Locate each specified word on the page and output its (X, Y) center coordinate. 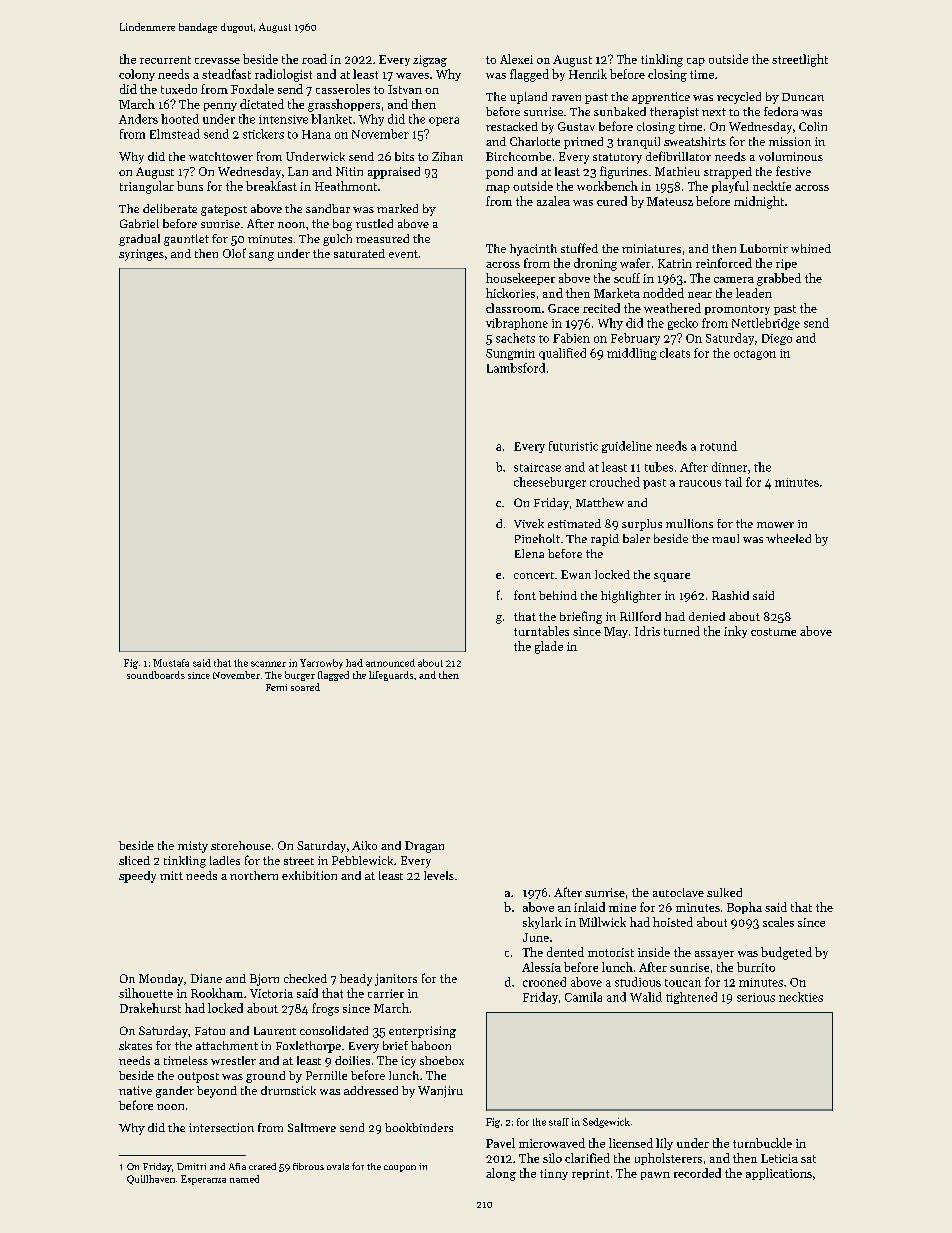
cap (696, 62)
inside (654, 952)
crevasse (217, 61)
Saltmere (312, 1127)
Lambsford (516, 368)
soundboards (156, 675)
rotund (718, 446)
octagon (755, 355)
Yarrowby (321, 664)
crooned (544, 982)
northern (254, 875)
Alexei (516, 59)
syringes (141, 255)
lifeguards (391, 676)
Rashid (730, 595)
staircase (537, 467)
